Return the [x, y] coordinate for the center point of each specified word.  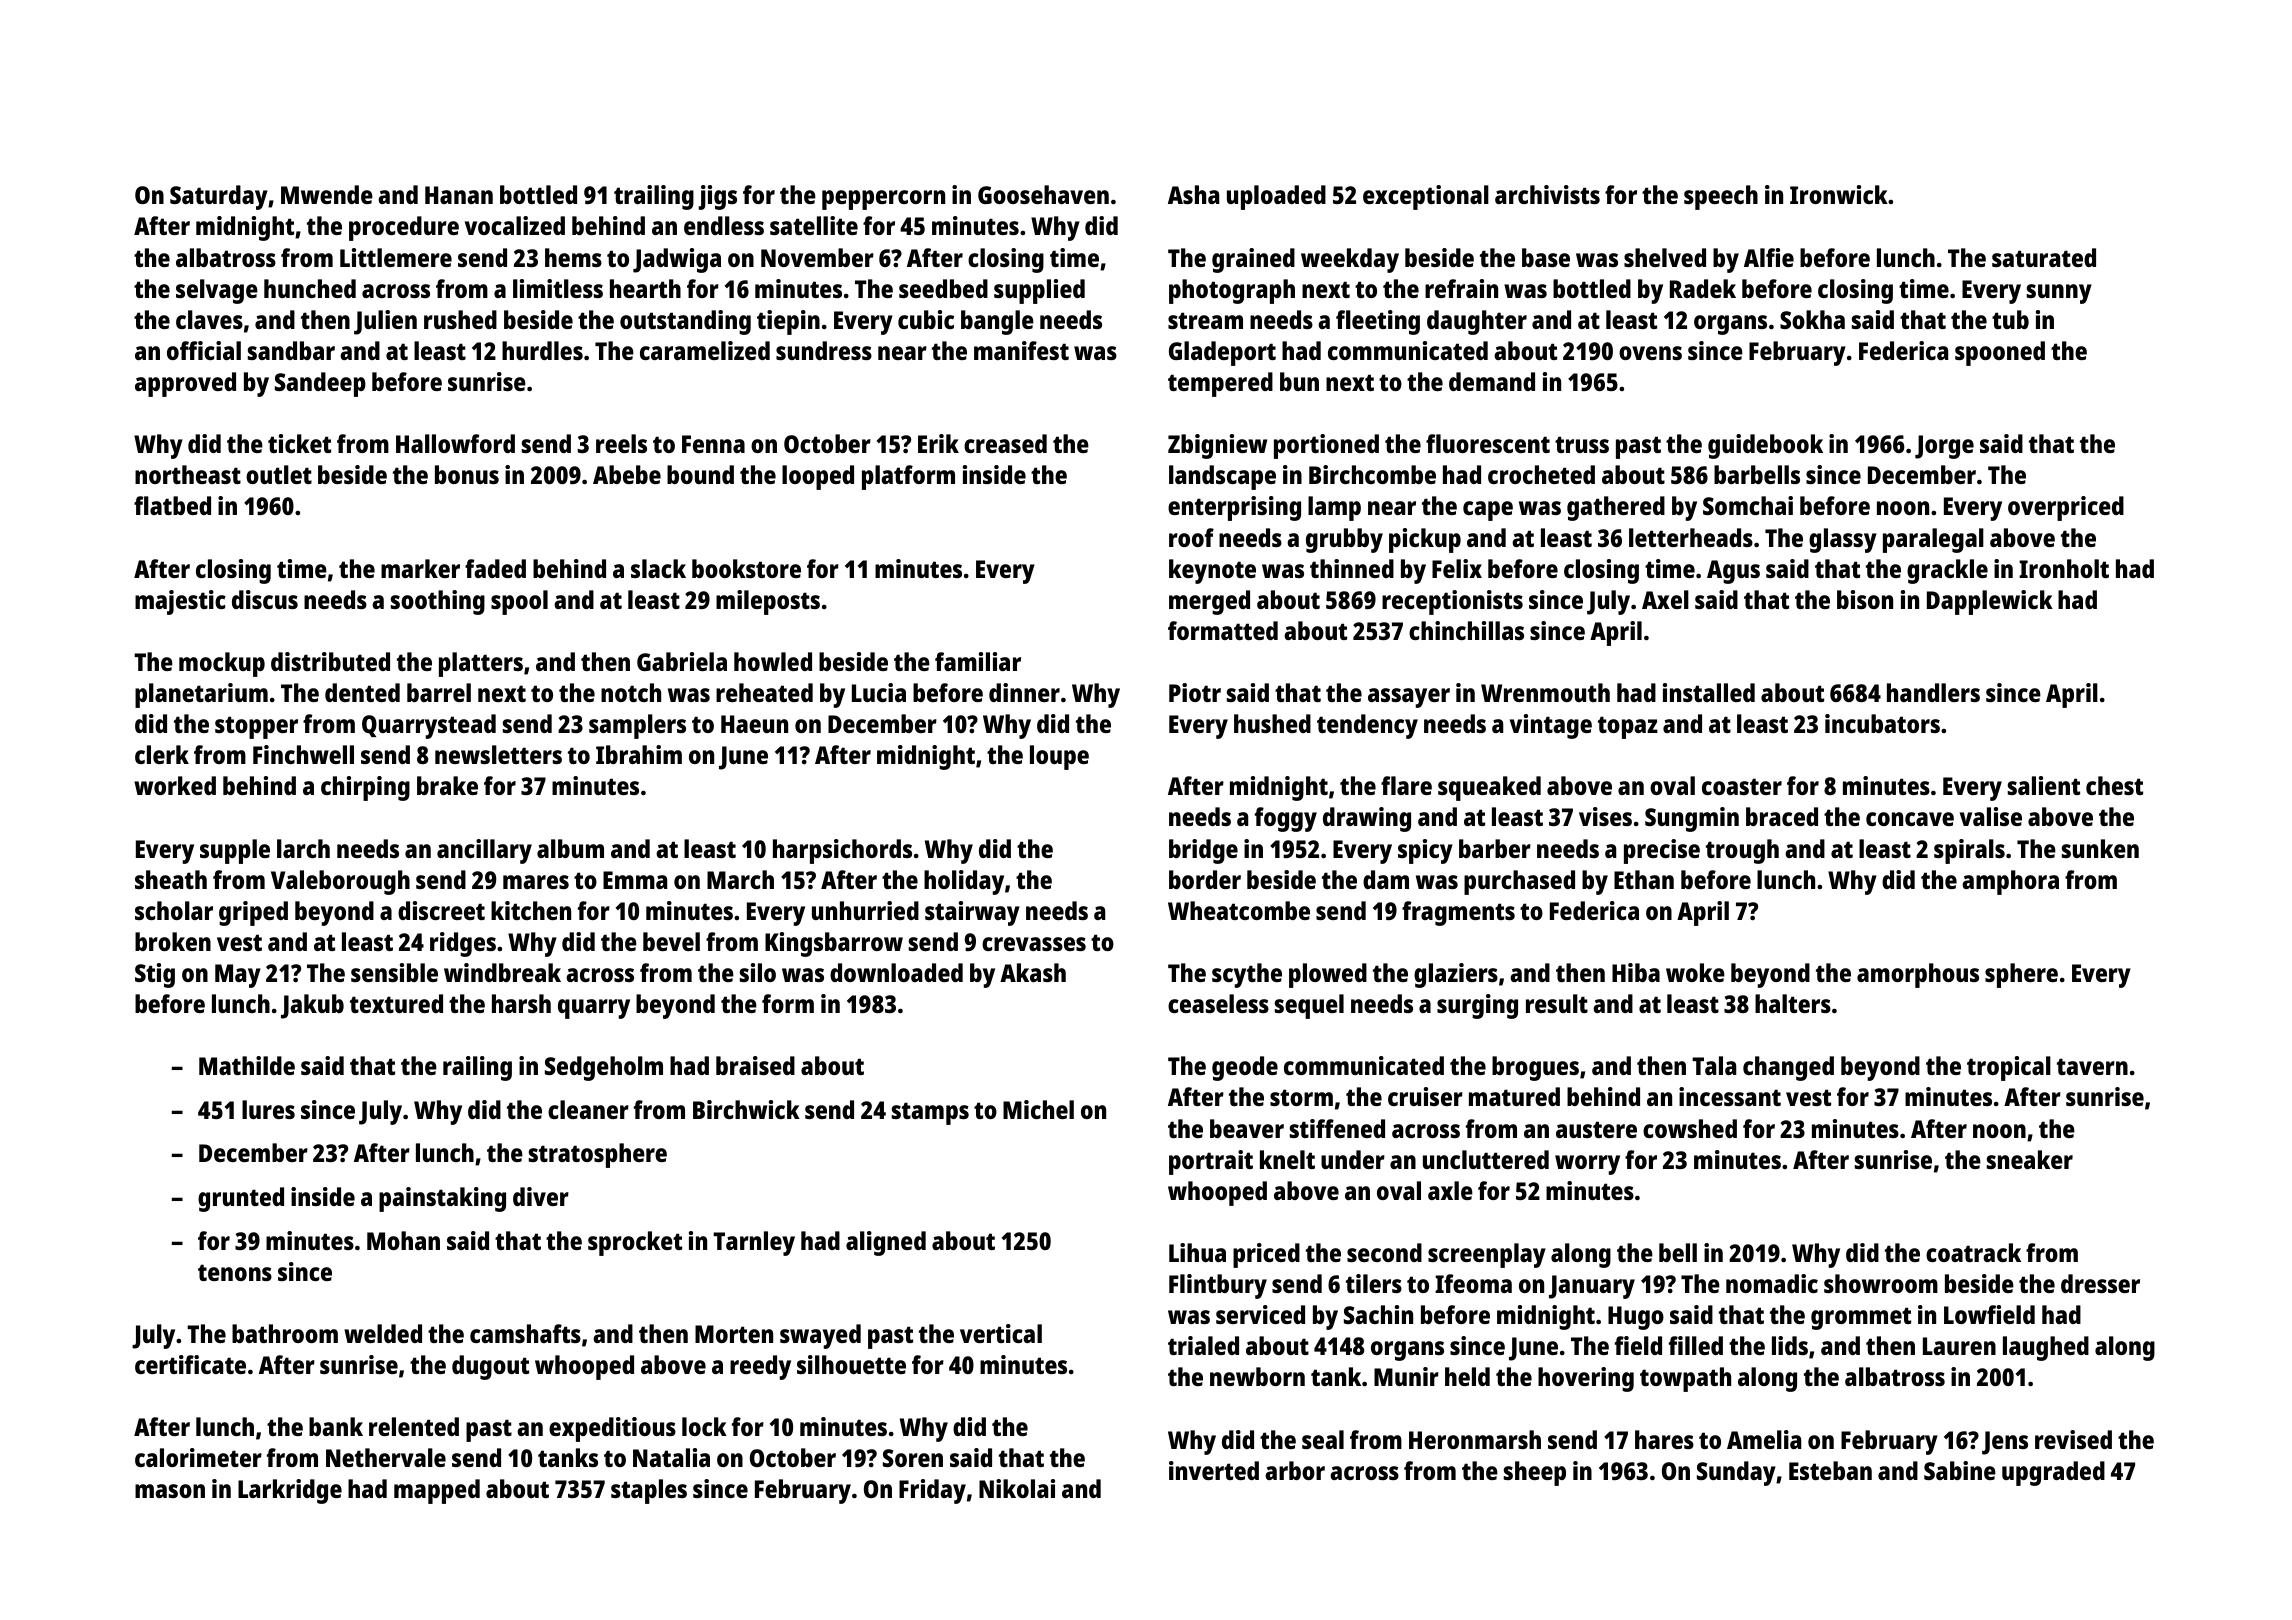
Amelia [1764, 1439]
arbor [1295, 1470]
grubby [1344, 540]
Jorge [1944, 447]
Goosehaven [1043, 194]
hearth [645, 288]
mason [170, 1491]
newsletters [498, 754]
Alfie [1769, 257]
